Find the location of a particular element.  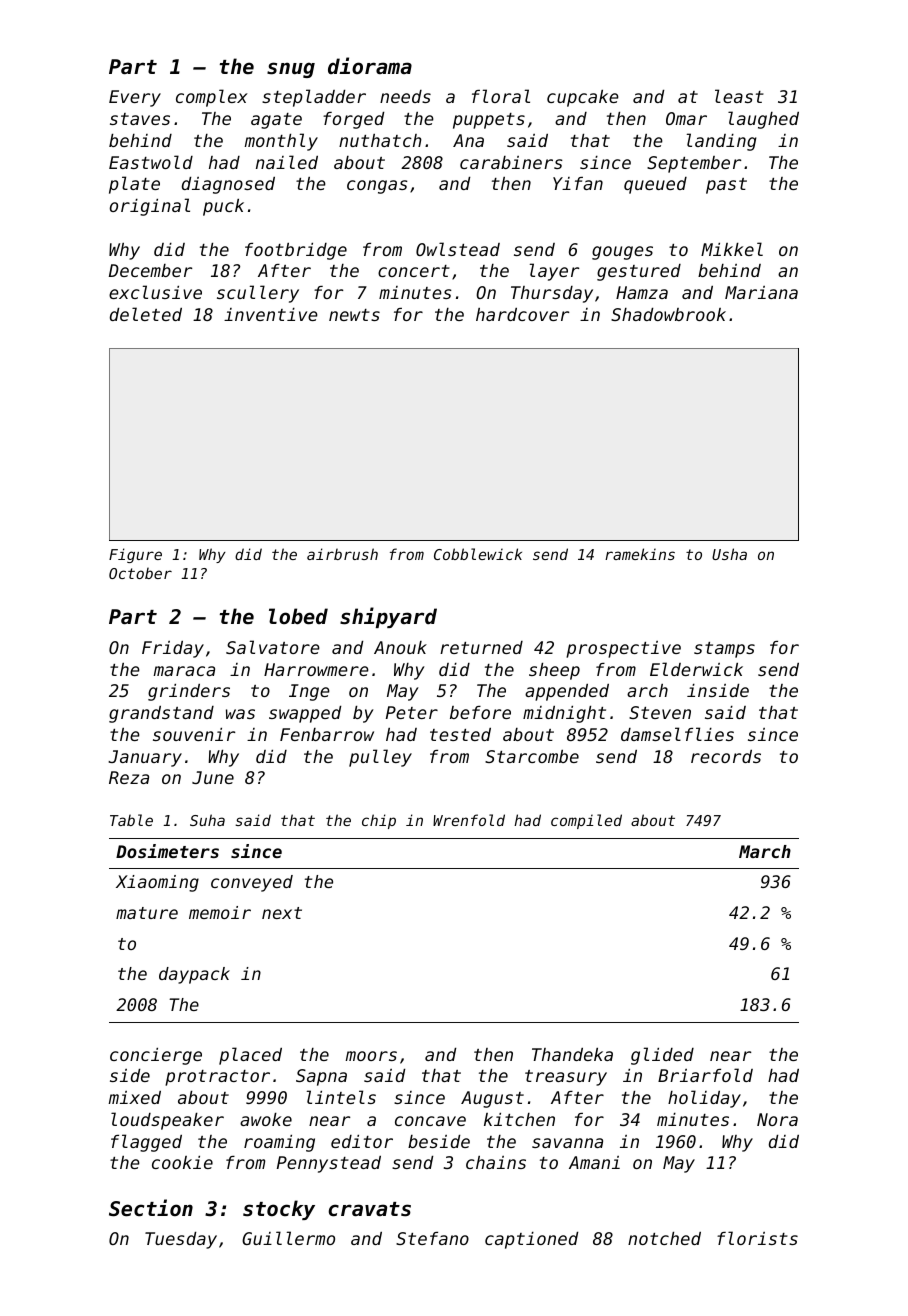

Mariana is located at coordinates (761, 292).
